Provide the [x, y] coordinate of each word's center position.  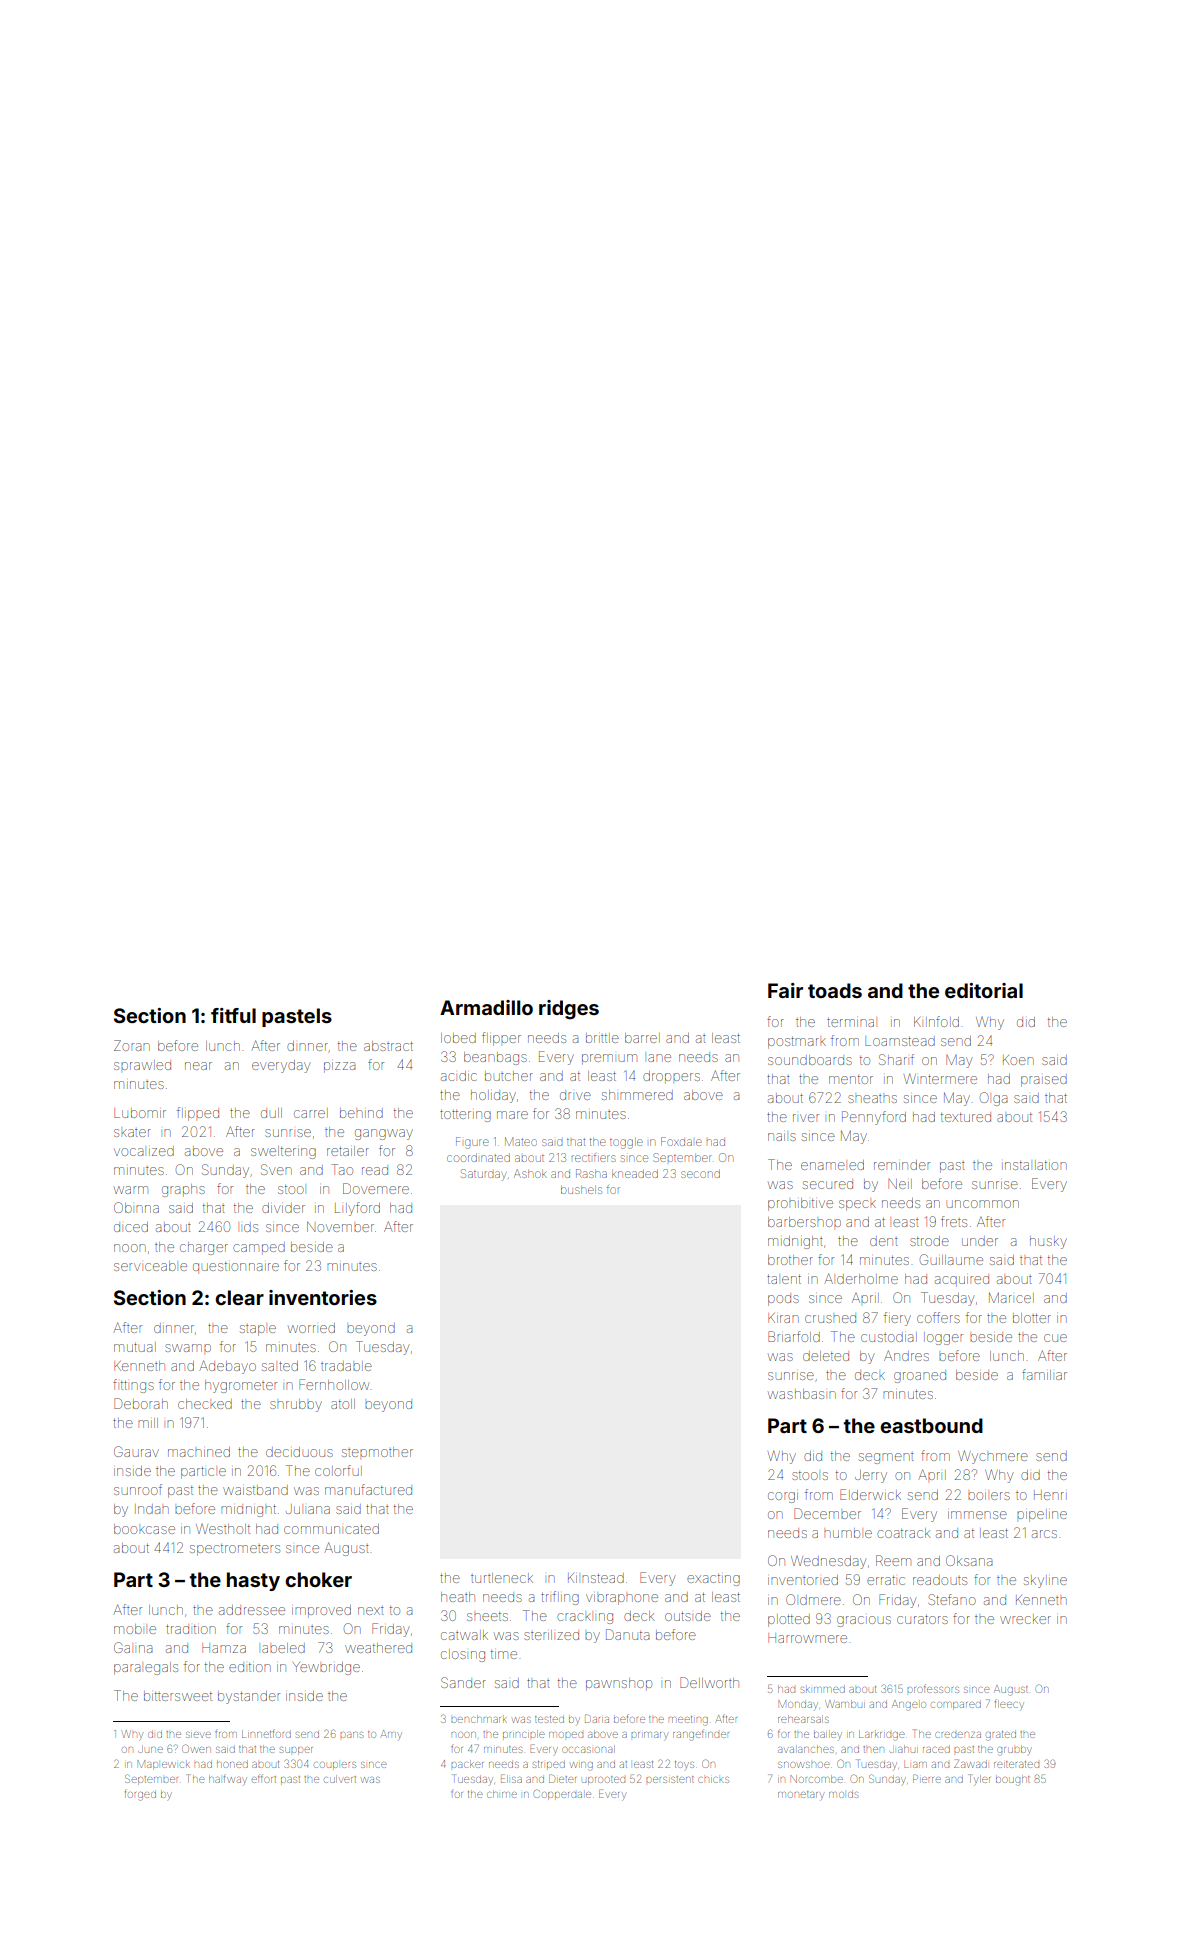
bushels [581, 1190]
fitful [233, 1015]
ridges [569, 1010]
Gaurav [136, 1451]
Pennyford [874, 1118]
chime [502, 1794]
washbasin [802, 1394]
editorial [984, 990]
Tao [342, 1169]
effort [264, 1778]
